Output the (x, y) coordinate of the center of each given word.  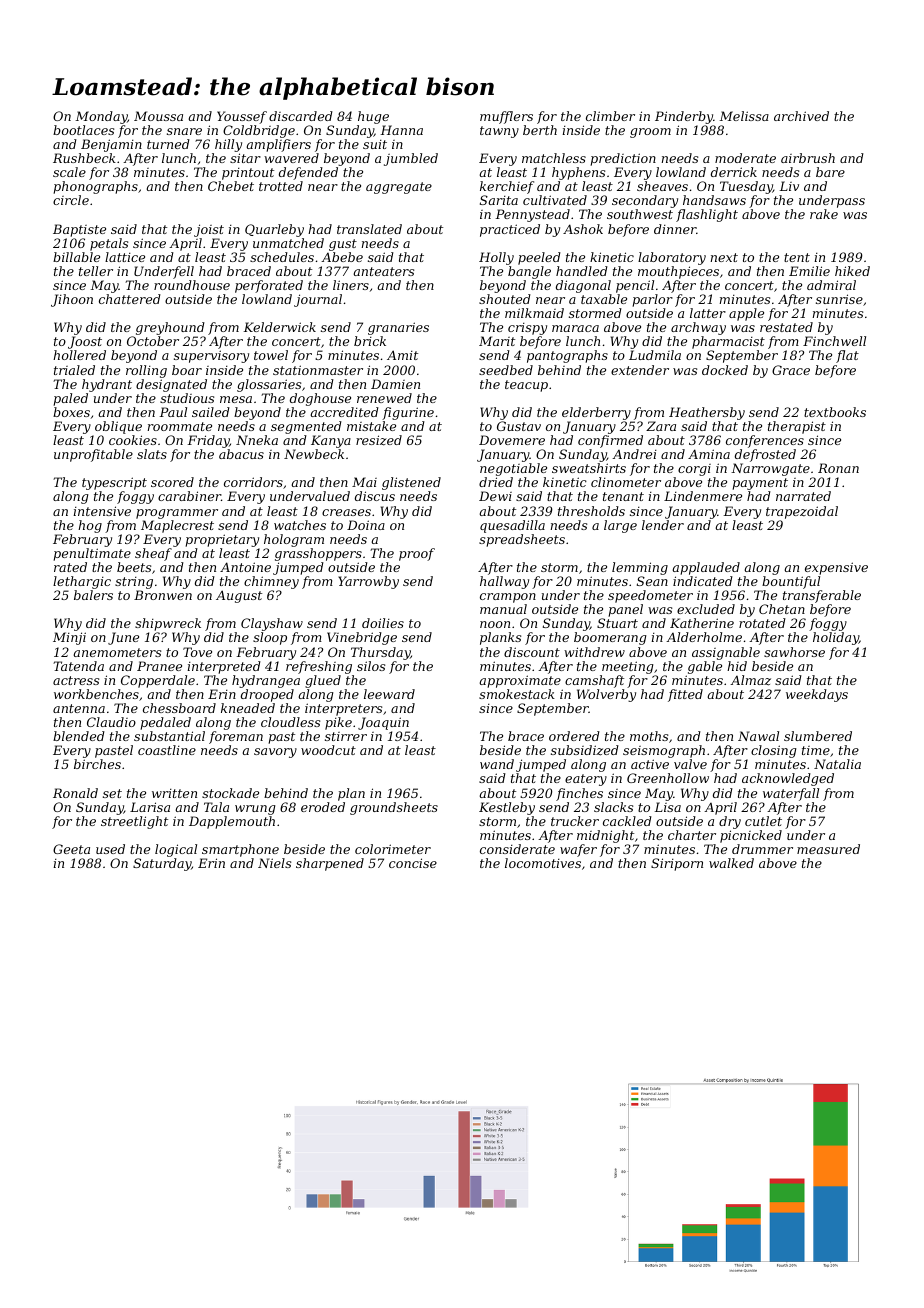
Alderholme (704, 637)
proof (417, 554)
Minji (69, 639)
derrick (734, 172)
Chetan (782, 609)
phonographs (95, 187)
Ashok (583, 229)
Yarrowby (368, 582)
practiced (510, 230)
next (724, 257)
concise (413, 863)
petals (109, 244)
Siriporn (677, 864)
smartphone (240, 850)
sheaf (153, 554)
